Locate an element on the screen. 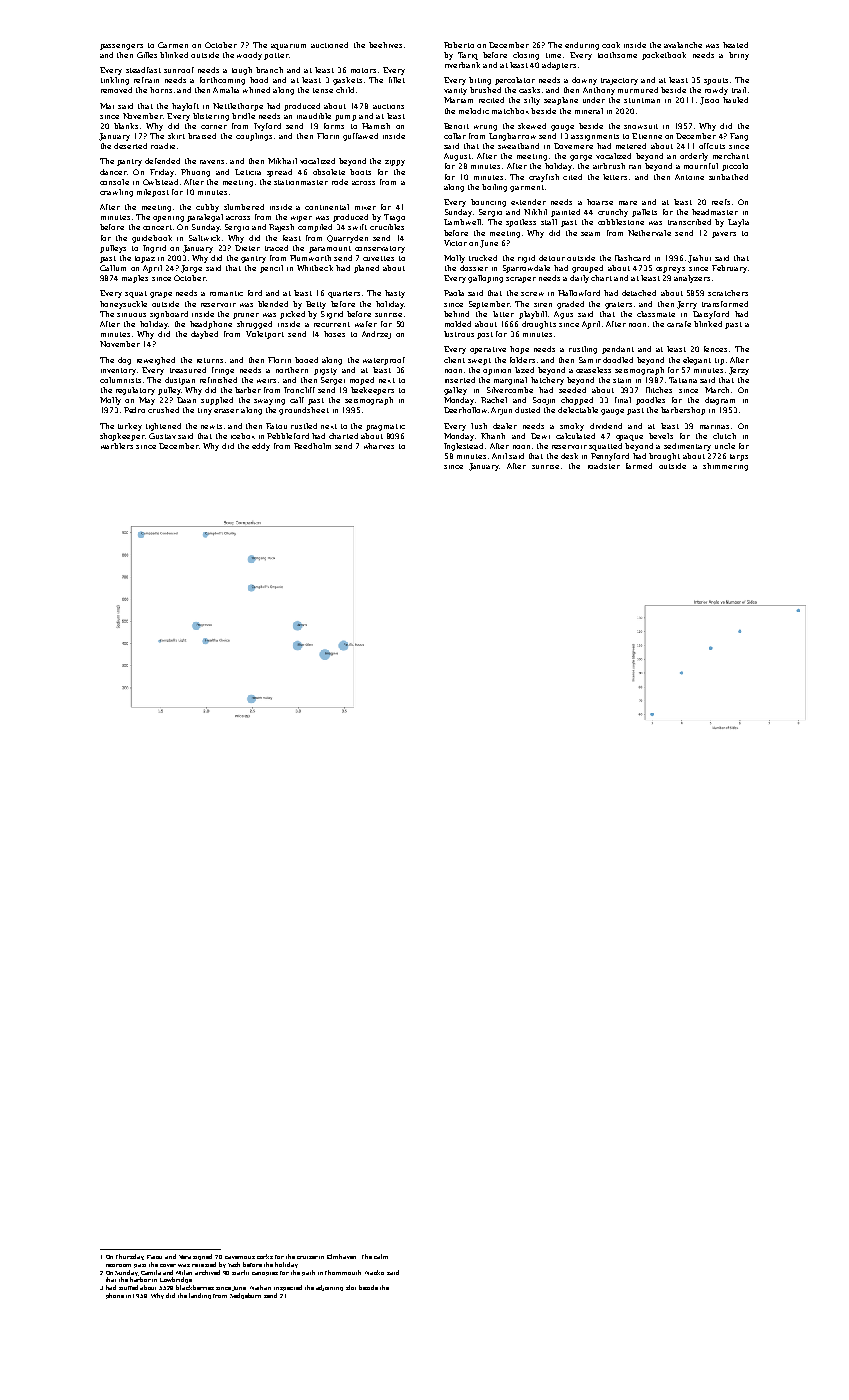  Mai is located at coordinates (107, 106).
